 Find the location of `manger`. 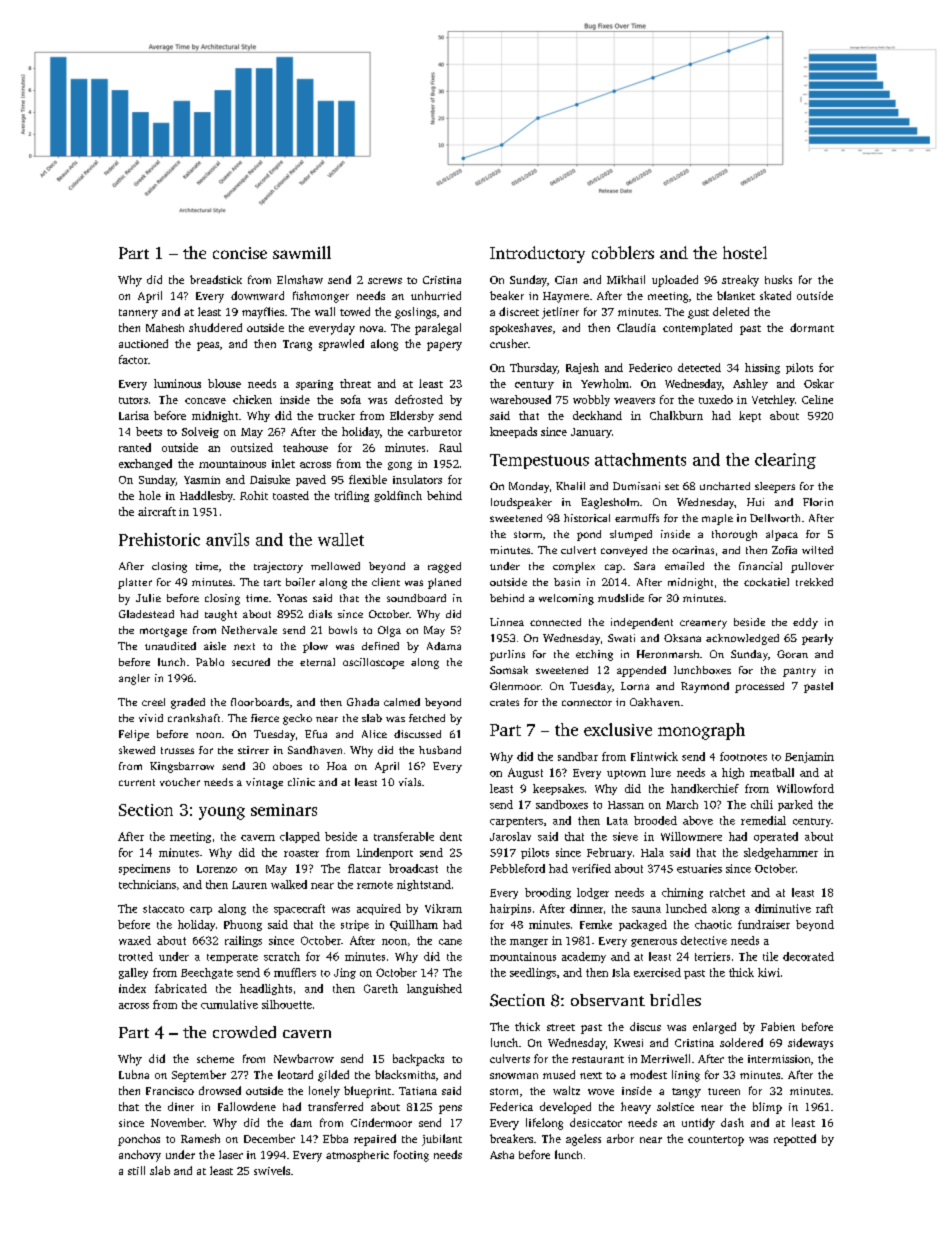

manger is located at coordinates (529, 943).
